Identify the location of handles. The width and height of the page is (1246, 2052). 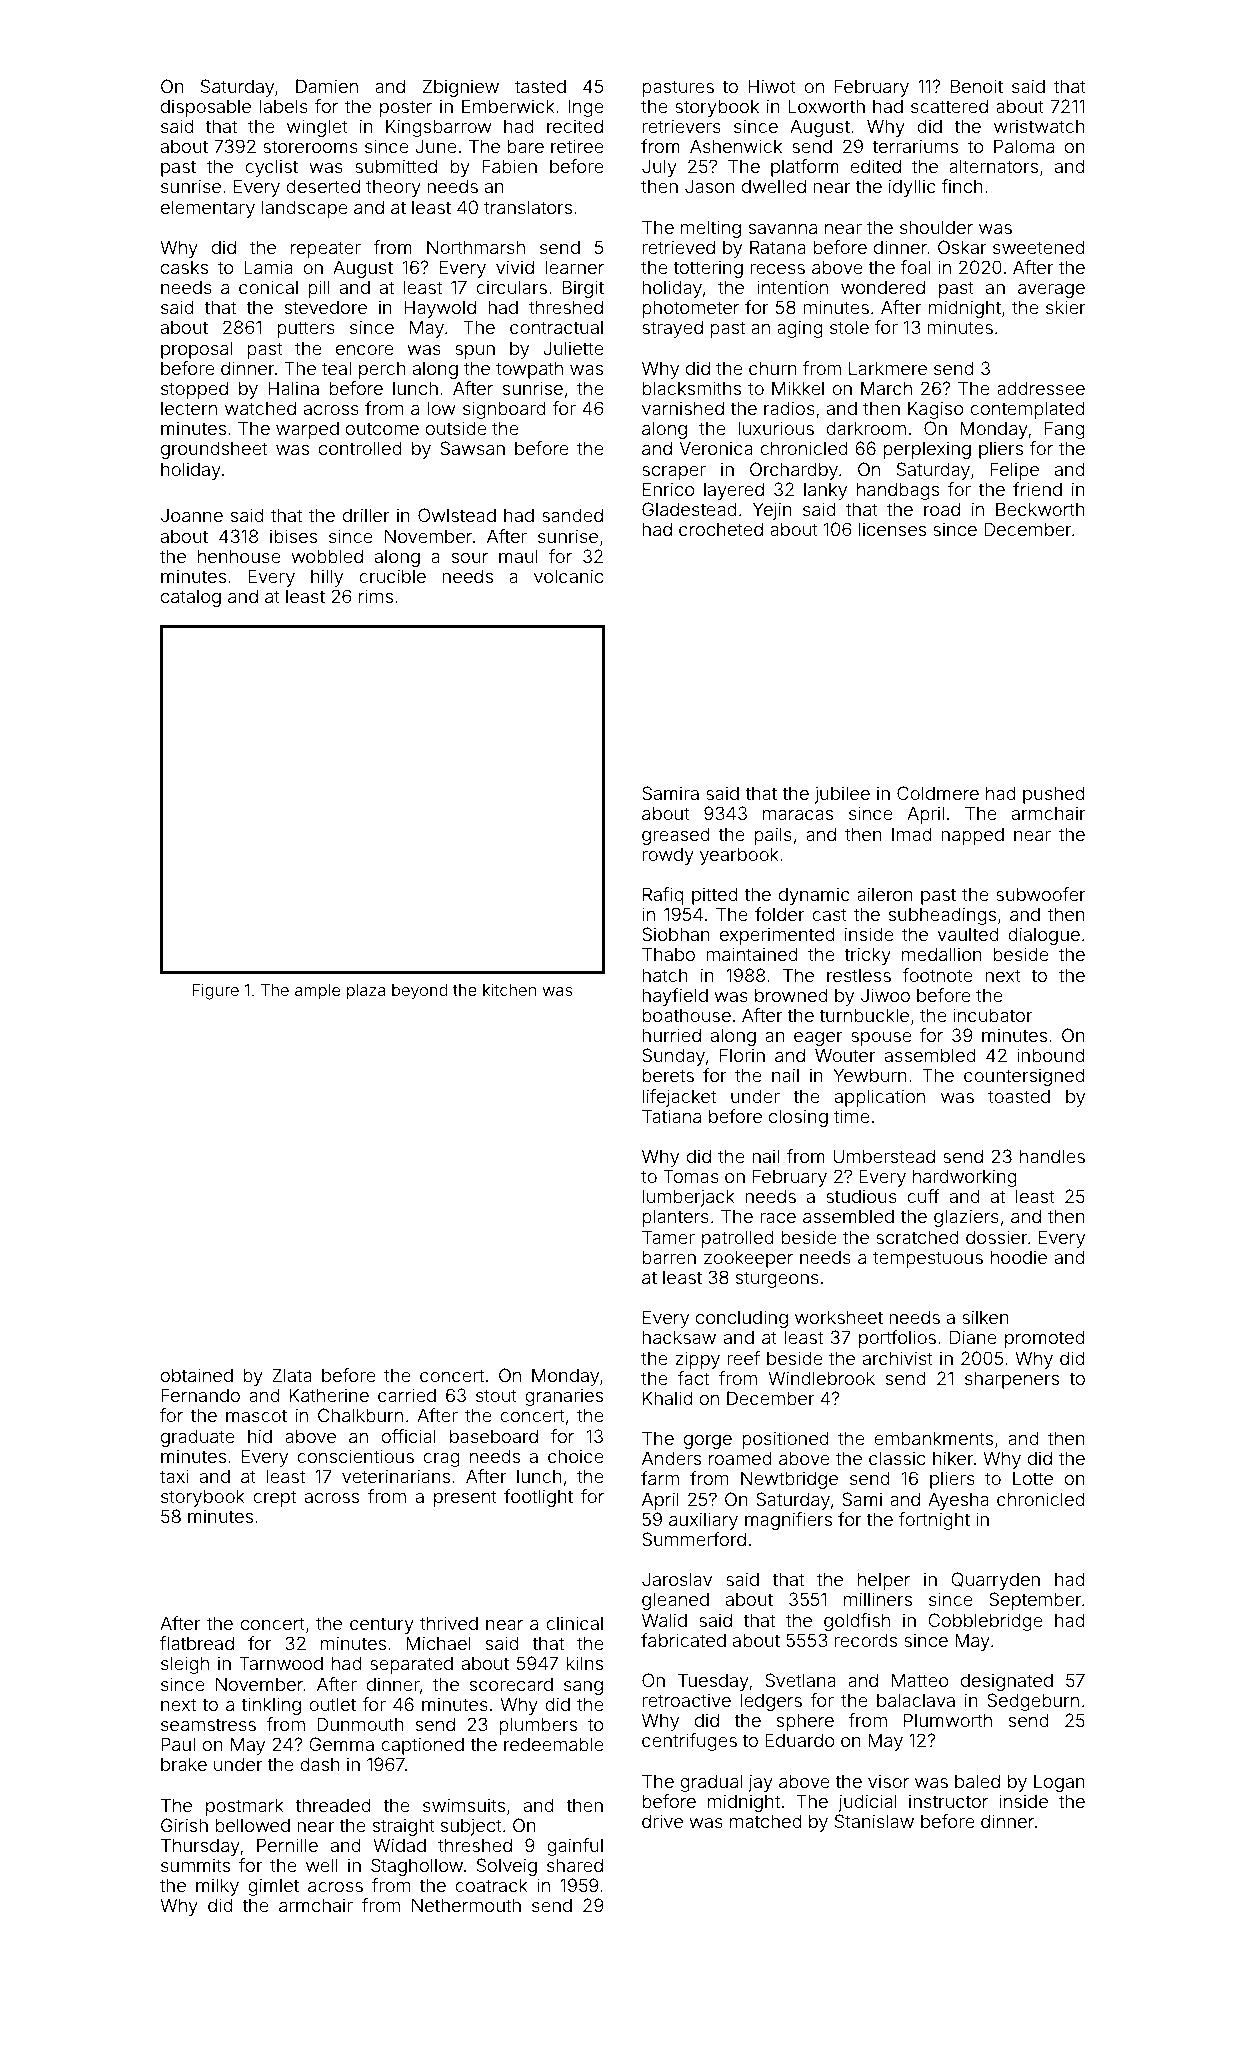
(1052, 1156).
